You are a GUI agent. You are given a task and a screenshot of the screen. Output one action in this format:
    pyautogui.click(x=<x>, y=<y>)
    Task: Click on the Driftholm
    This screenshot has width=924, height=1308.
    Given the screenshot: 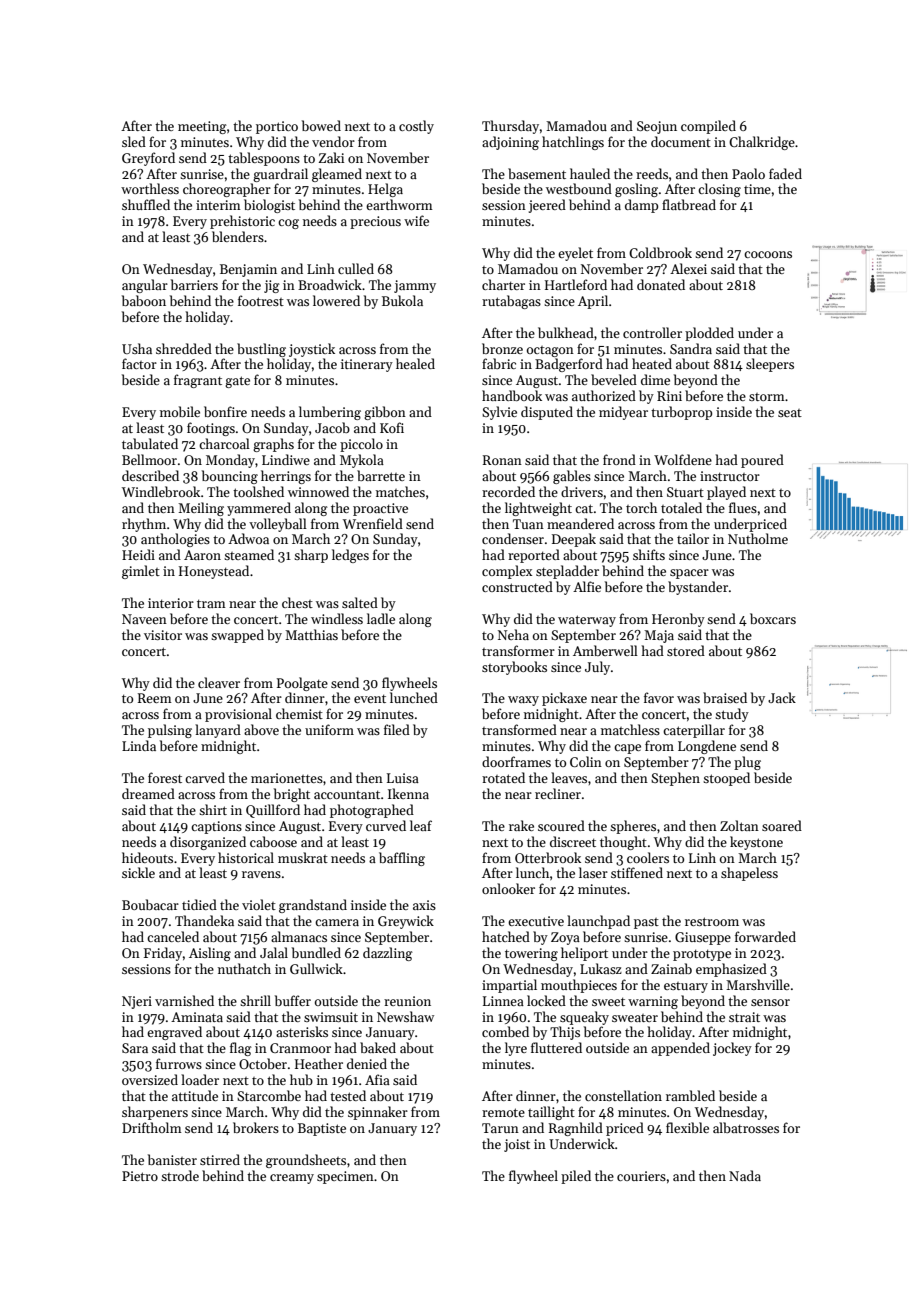 What is the action you would take?
    pyautogui.click(x=152, y=1127)
